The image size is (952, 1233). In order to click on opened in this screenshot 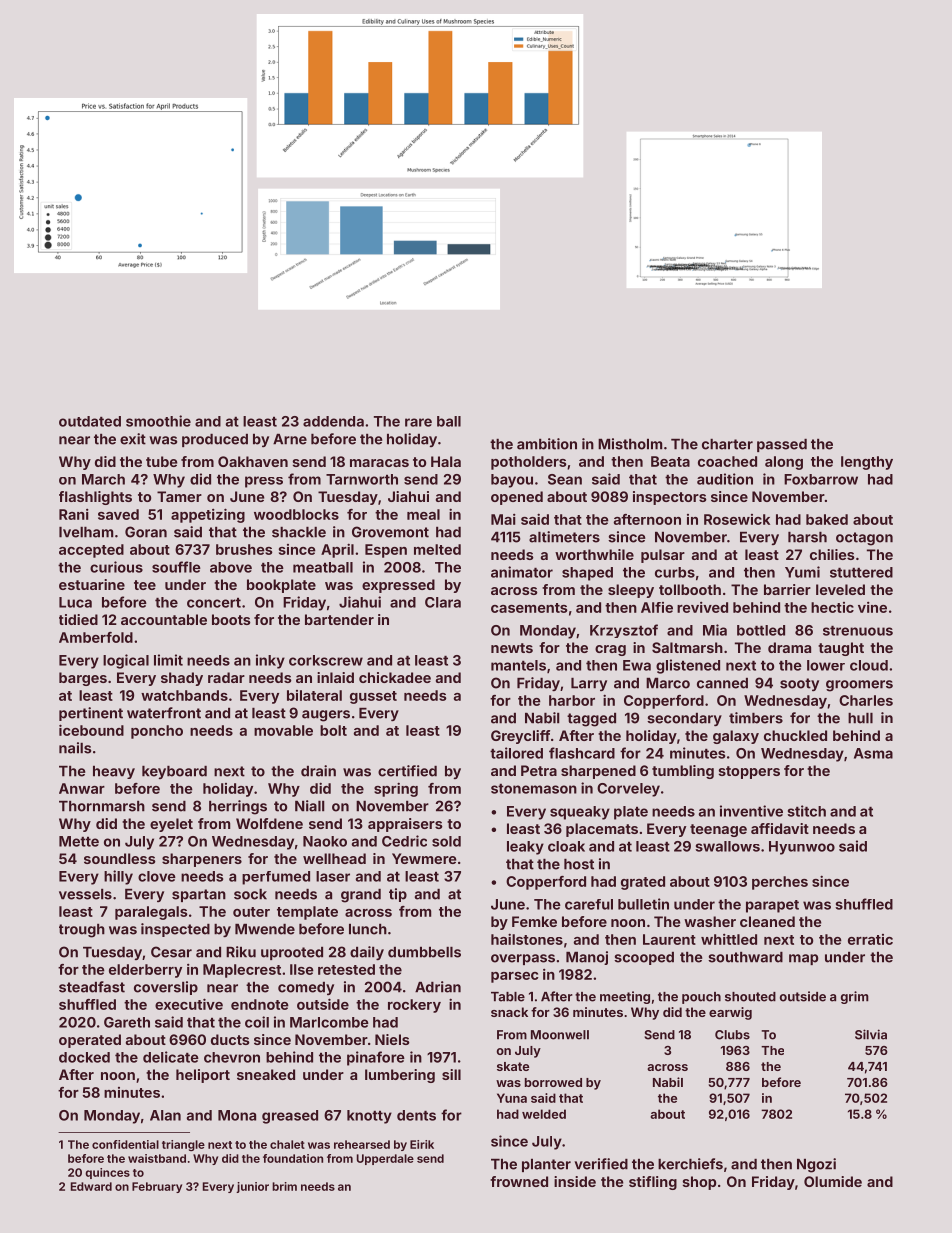, I will do `click(517, 498)`.
